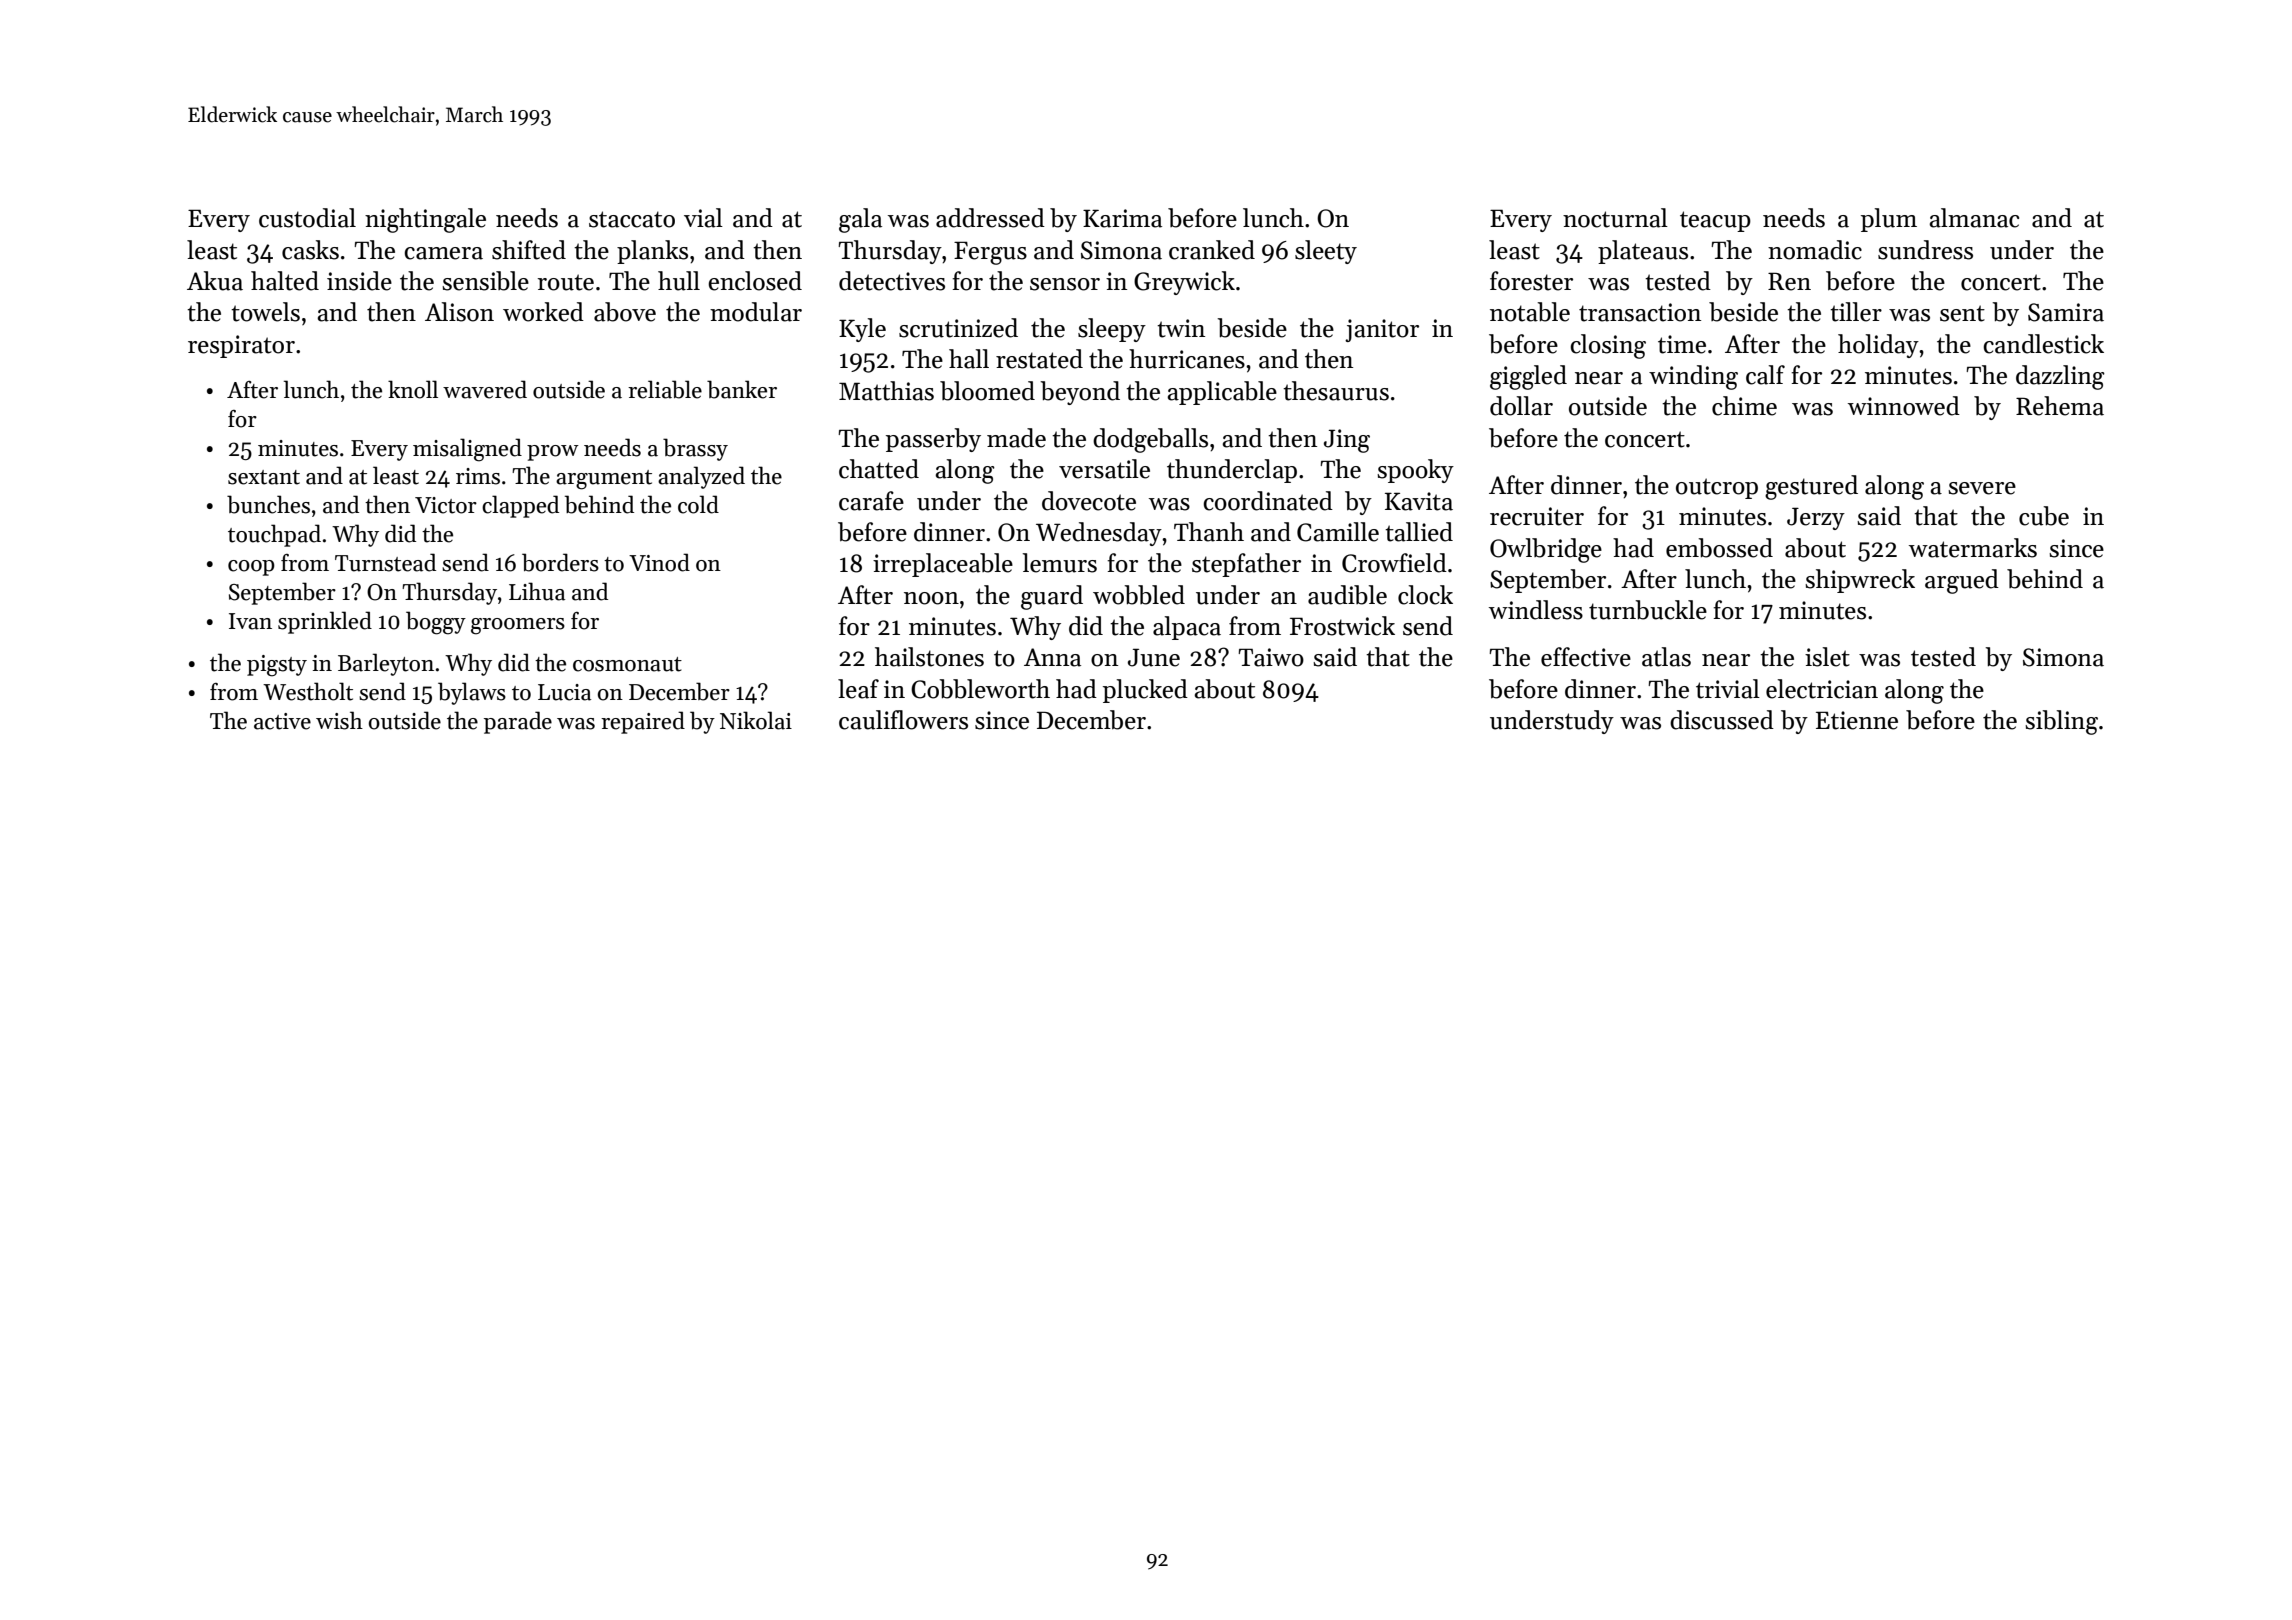 This screenshot has width=2292, height=1620. I want to click on parade, so click(518, 722).
